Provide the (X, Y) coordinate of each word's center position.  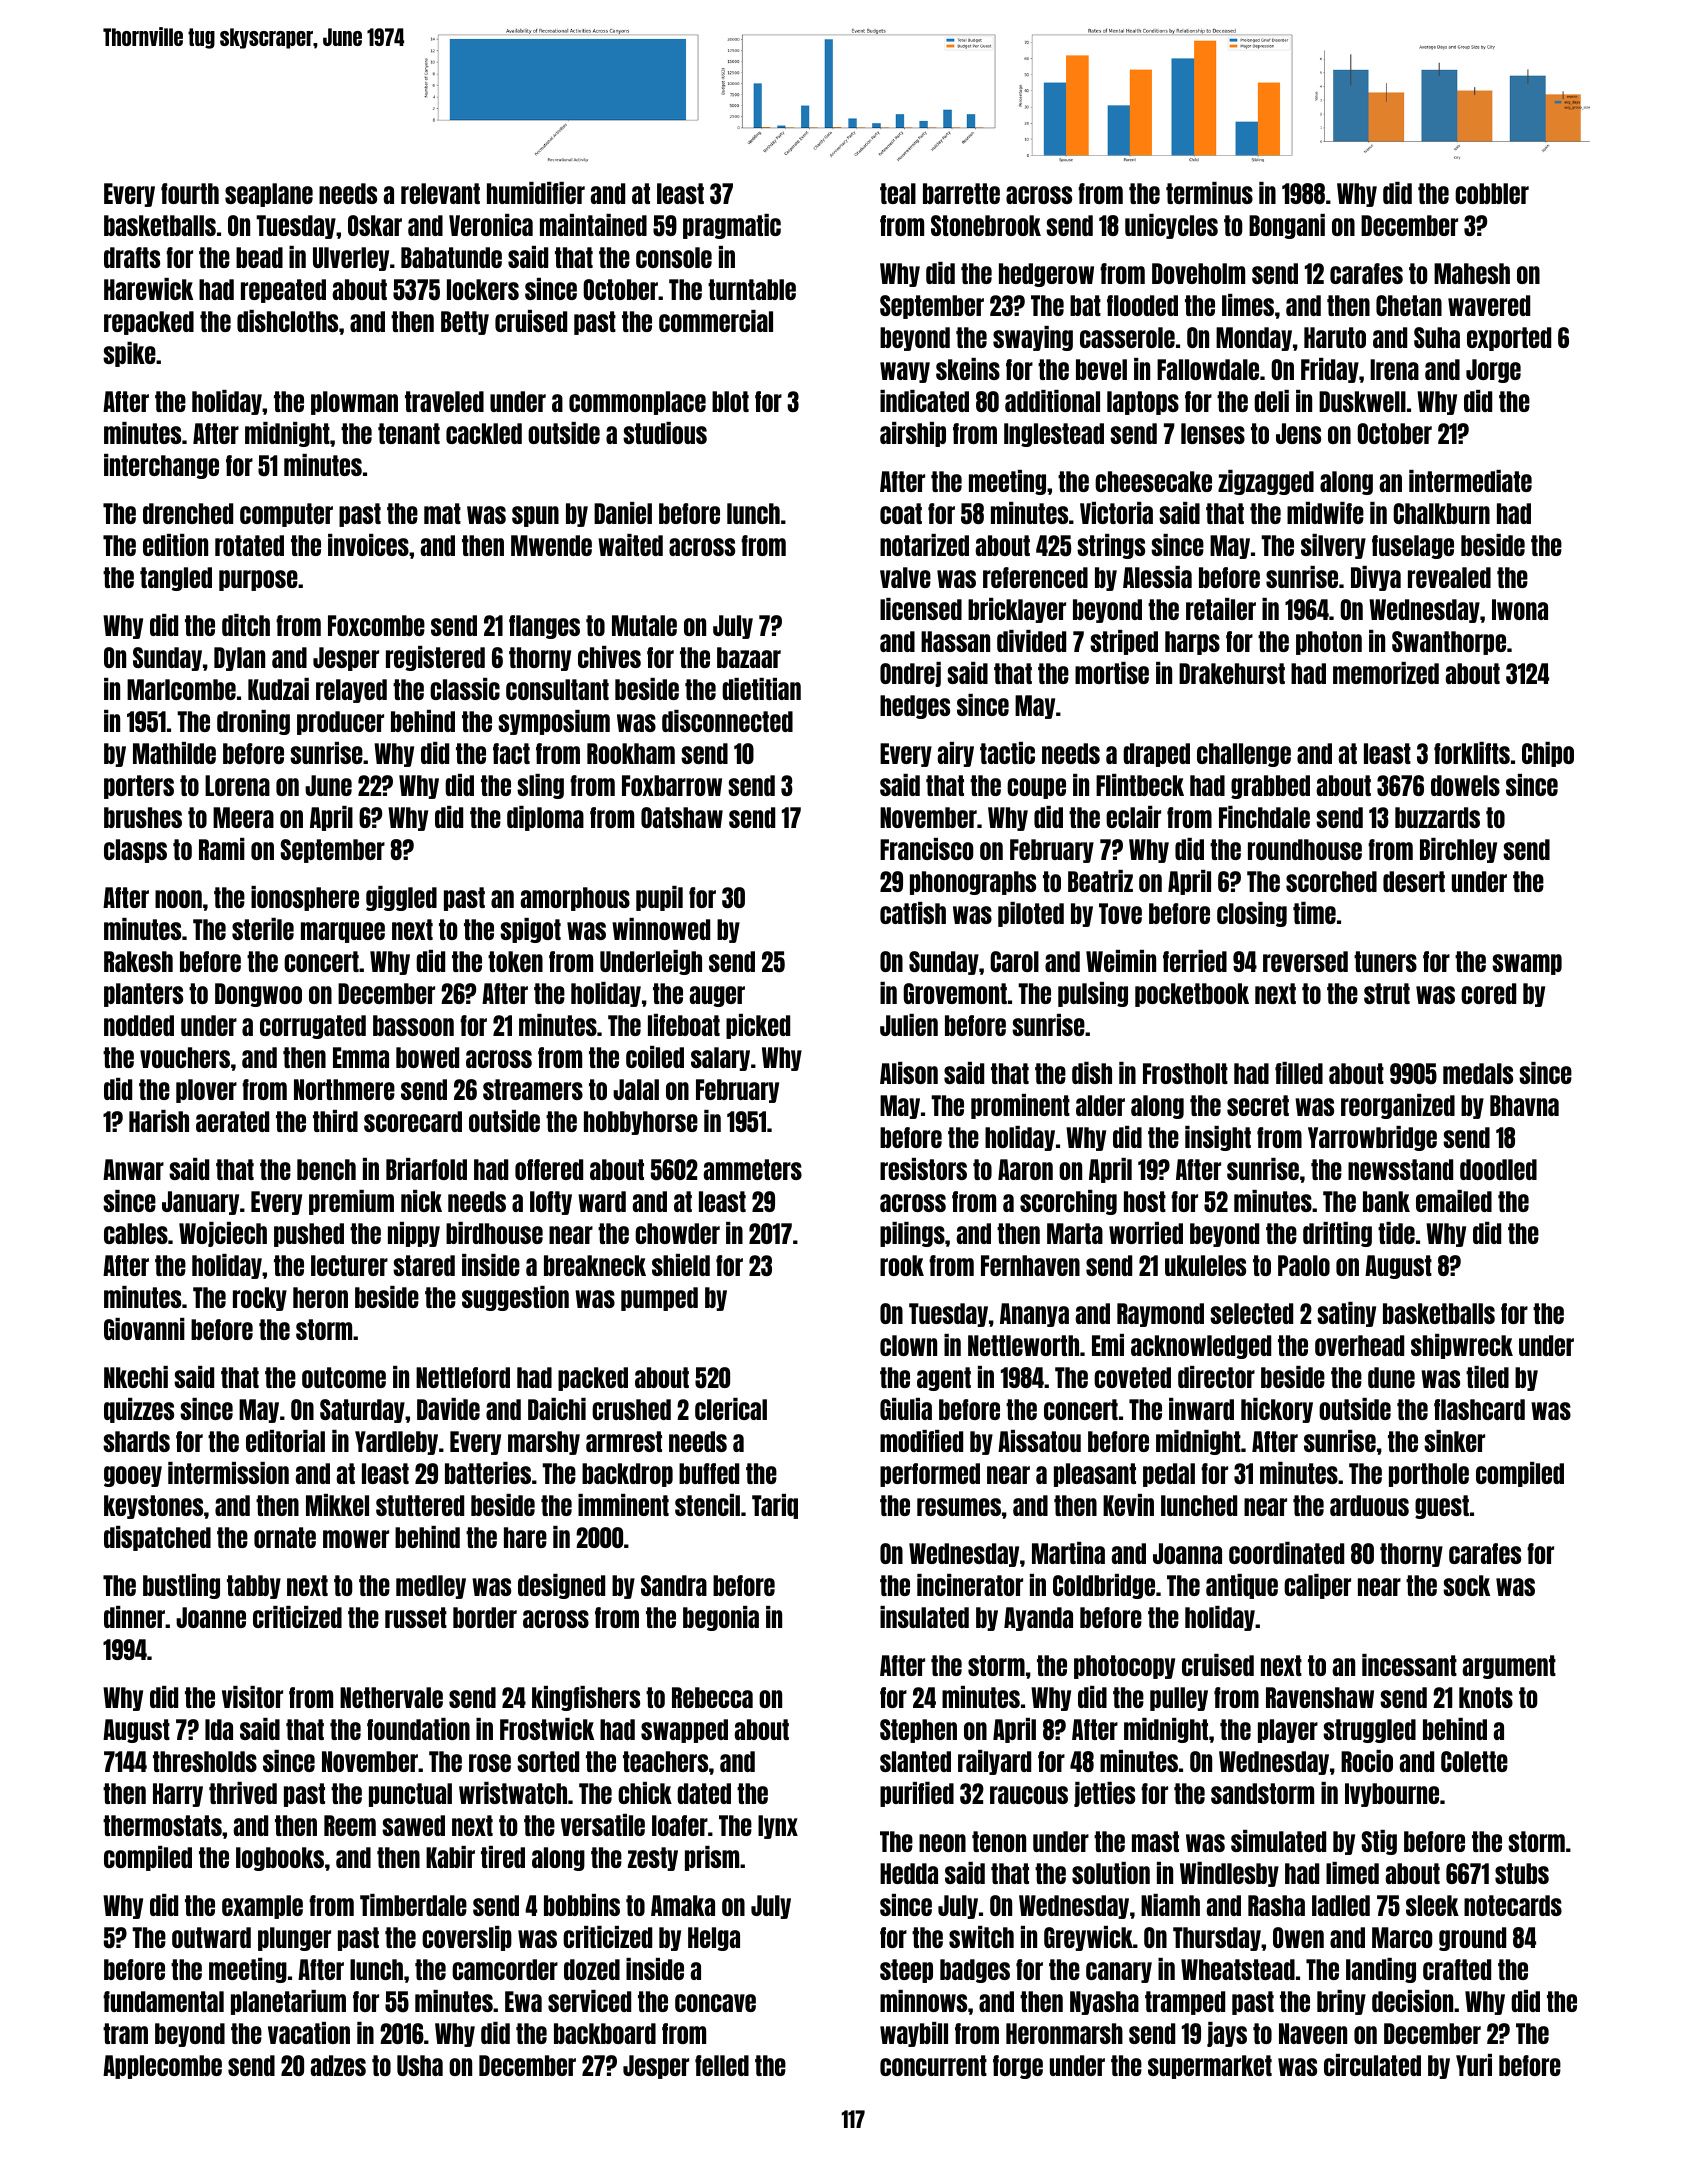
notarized (924, 545)
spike (129, 354)
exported (1509, 339)
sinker (1454, 1441)
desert (1414, 881)
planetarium (288, 2002)
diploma (545, 818)
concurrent (933, 2065)
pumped (659, 1299)
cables (136, 1233)
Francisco (927, 849)
